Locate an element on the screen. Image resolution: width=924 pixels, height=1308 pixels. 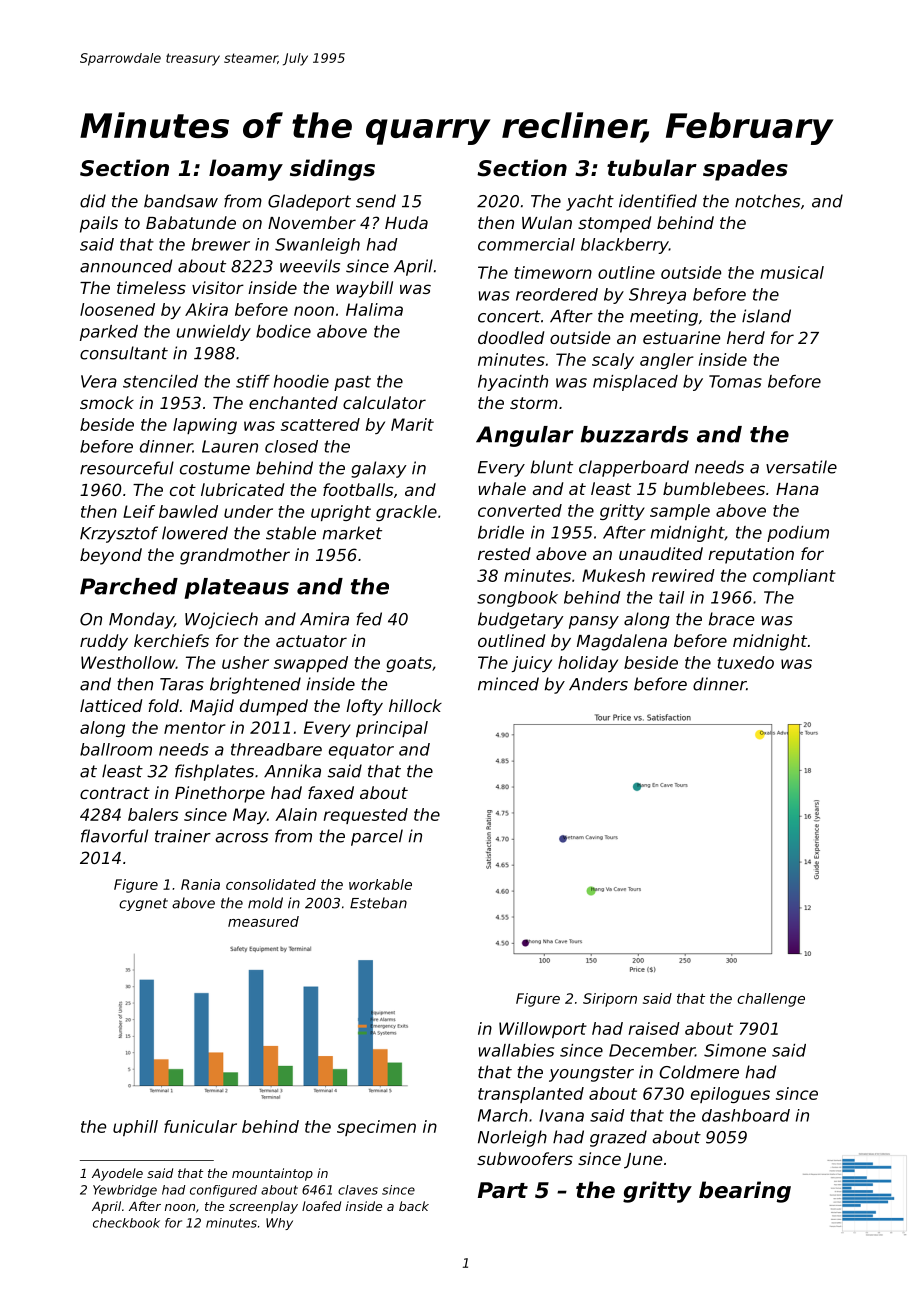
did is located at coordinates (93, 201).
